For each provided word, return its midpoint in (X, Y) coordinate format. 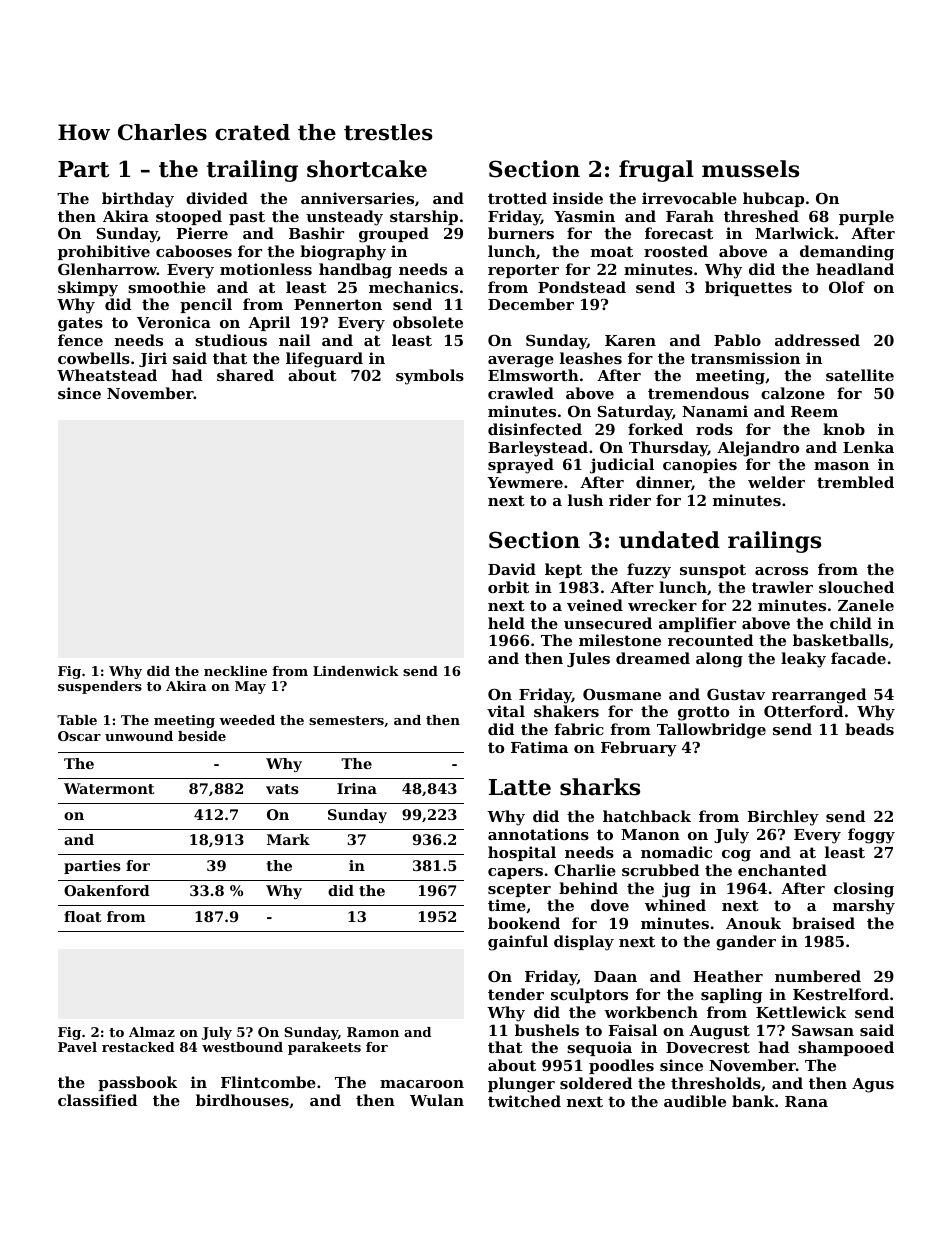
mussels (750, 169)
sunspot (713, 571)
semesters (346, 720)
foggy (871, 836)
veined (595, 605)
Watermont (109, 788)
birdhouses (242, 1100)
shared (245, 375)
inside (578, 198)
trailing (252, 171)
